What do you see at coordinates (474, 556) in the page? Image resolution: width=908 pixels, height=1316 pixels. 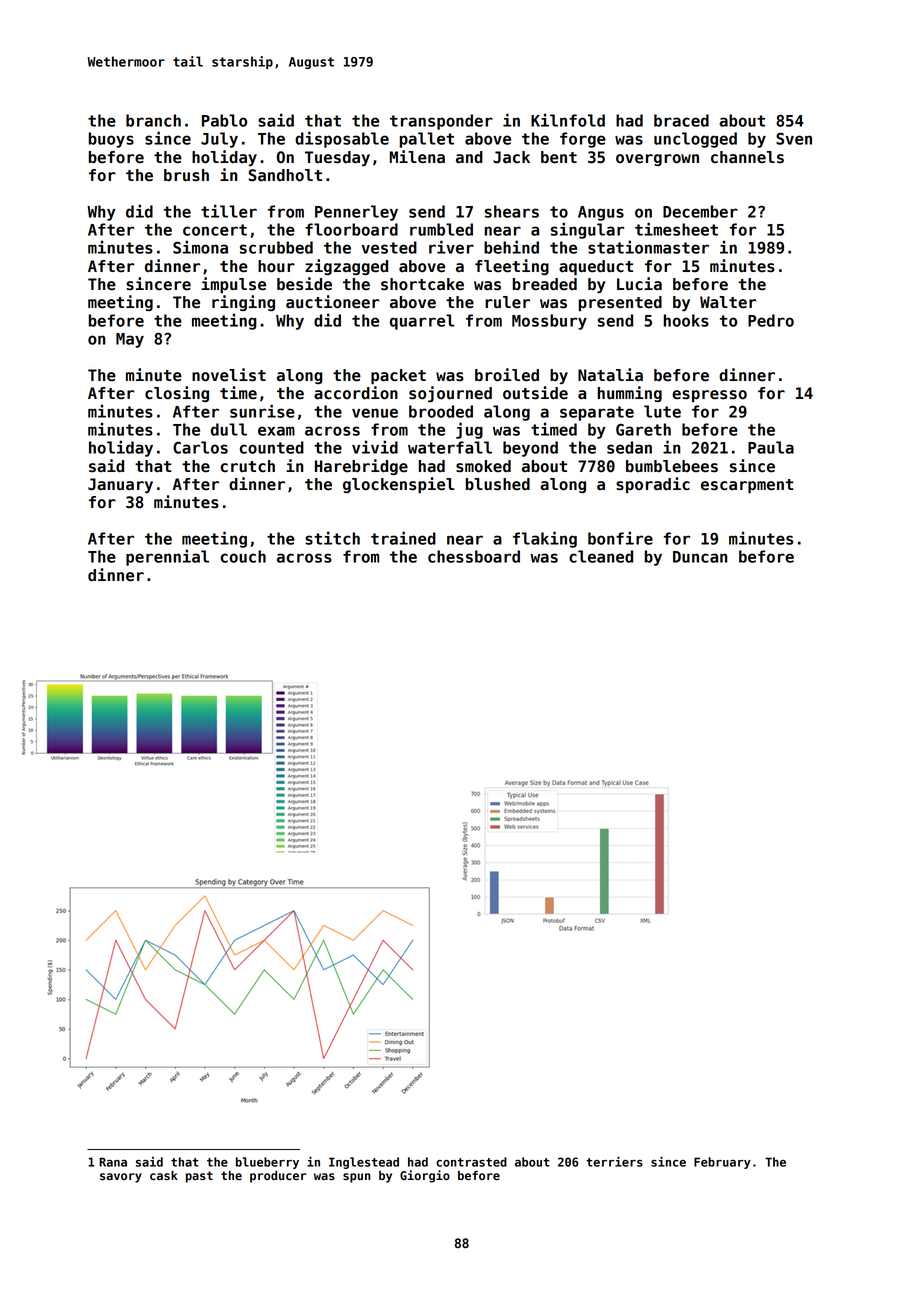 I see `chessboard` at bounding box center [474, 556].
